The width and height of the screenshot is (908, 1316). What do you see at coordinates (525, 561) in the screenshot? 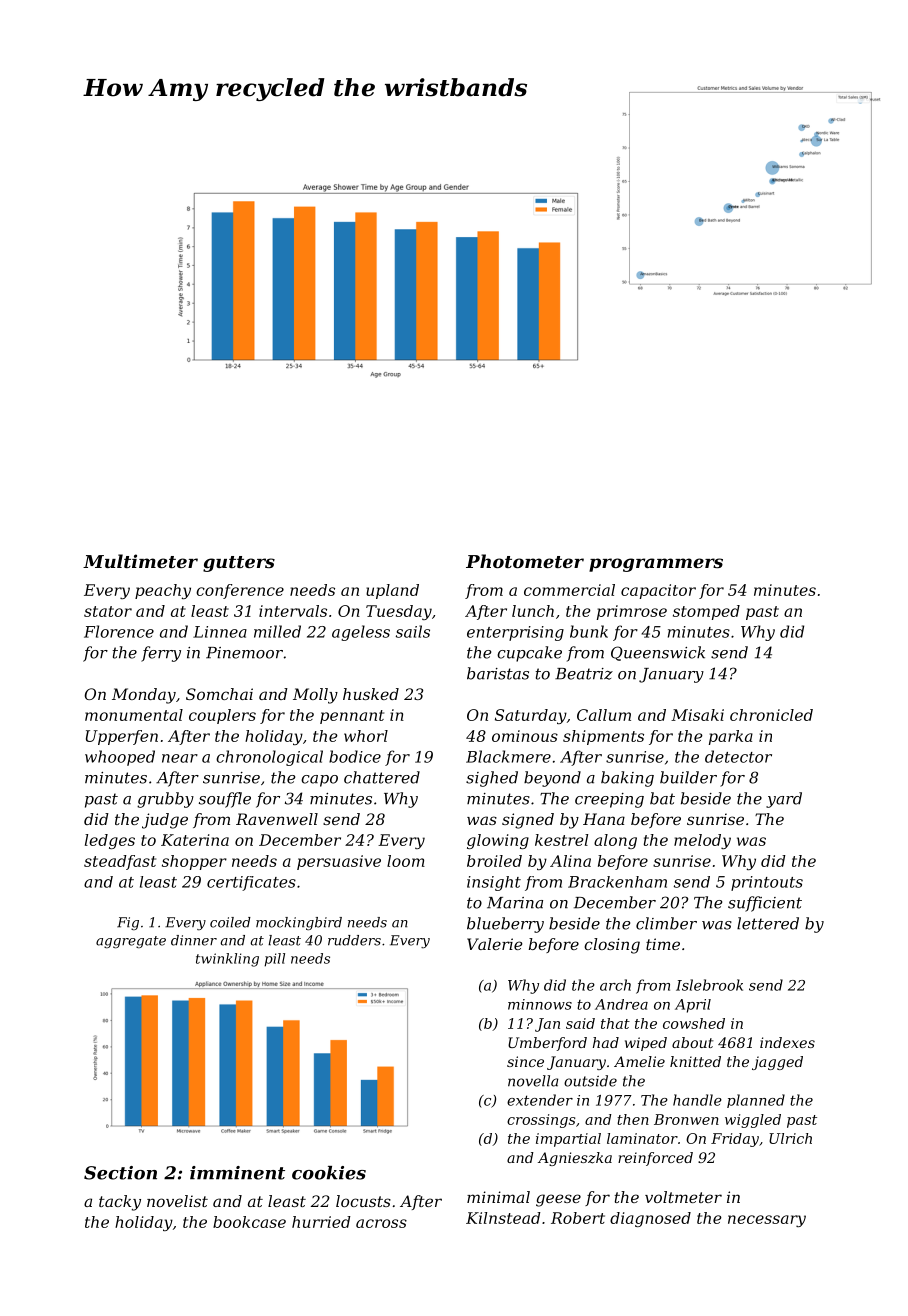
I see `Photometer` at bounding box center [525, 561].
